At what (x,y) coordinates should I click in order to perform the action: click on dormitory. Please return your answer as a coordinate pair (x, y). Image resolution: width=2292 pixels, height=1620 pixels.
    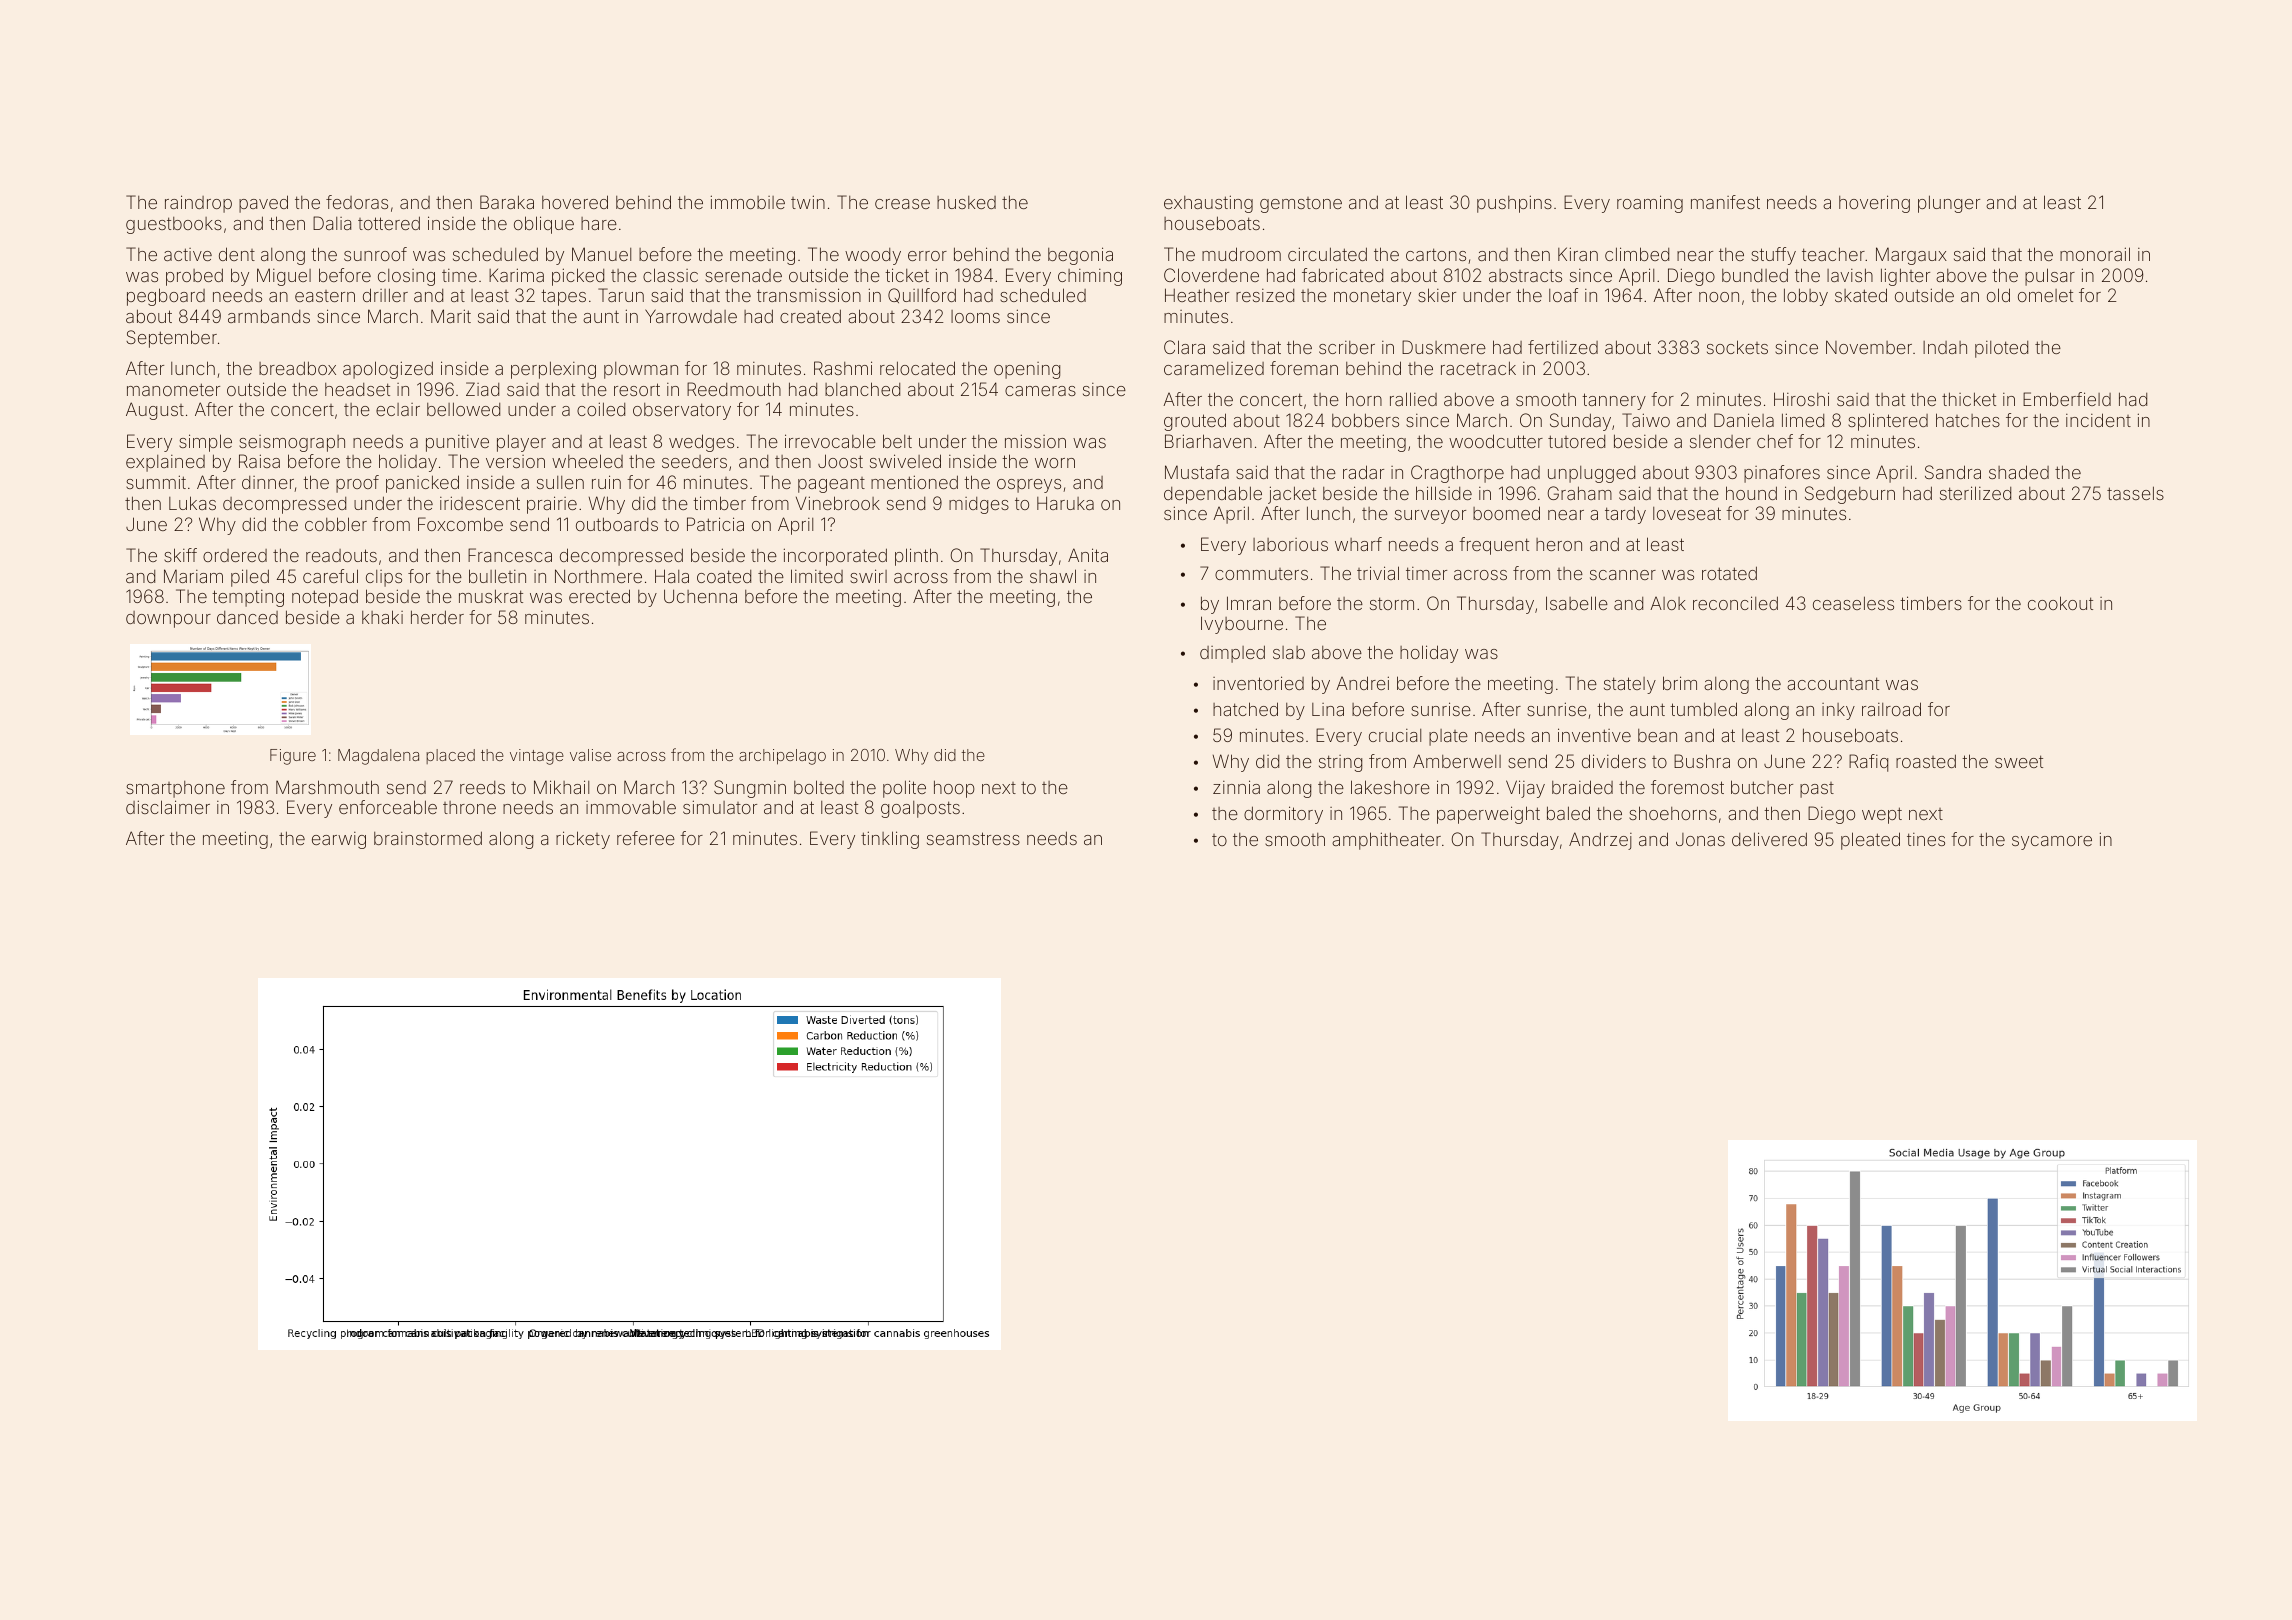
    Looking at the image, I should click on (1283, 815).
